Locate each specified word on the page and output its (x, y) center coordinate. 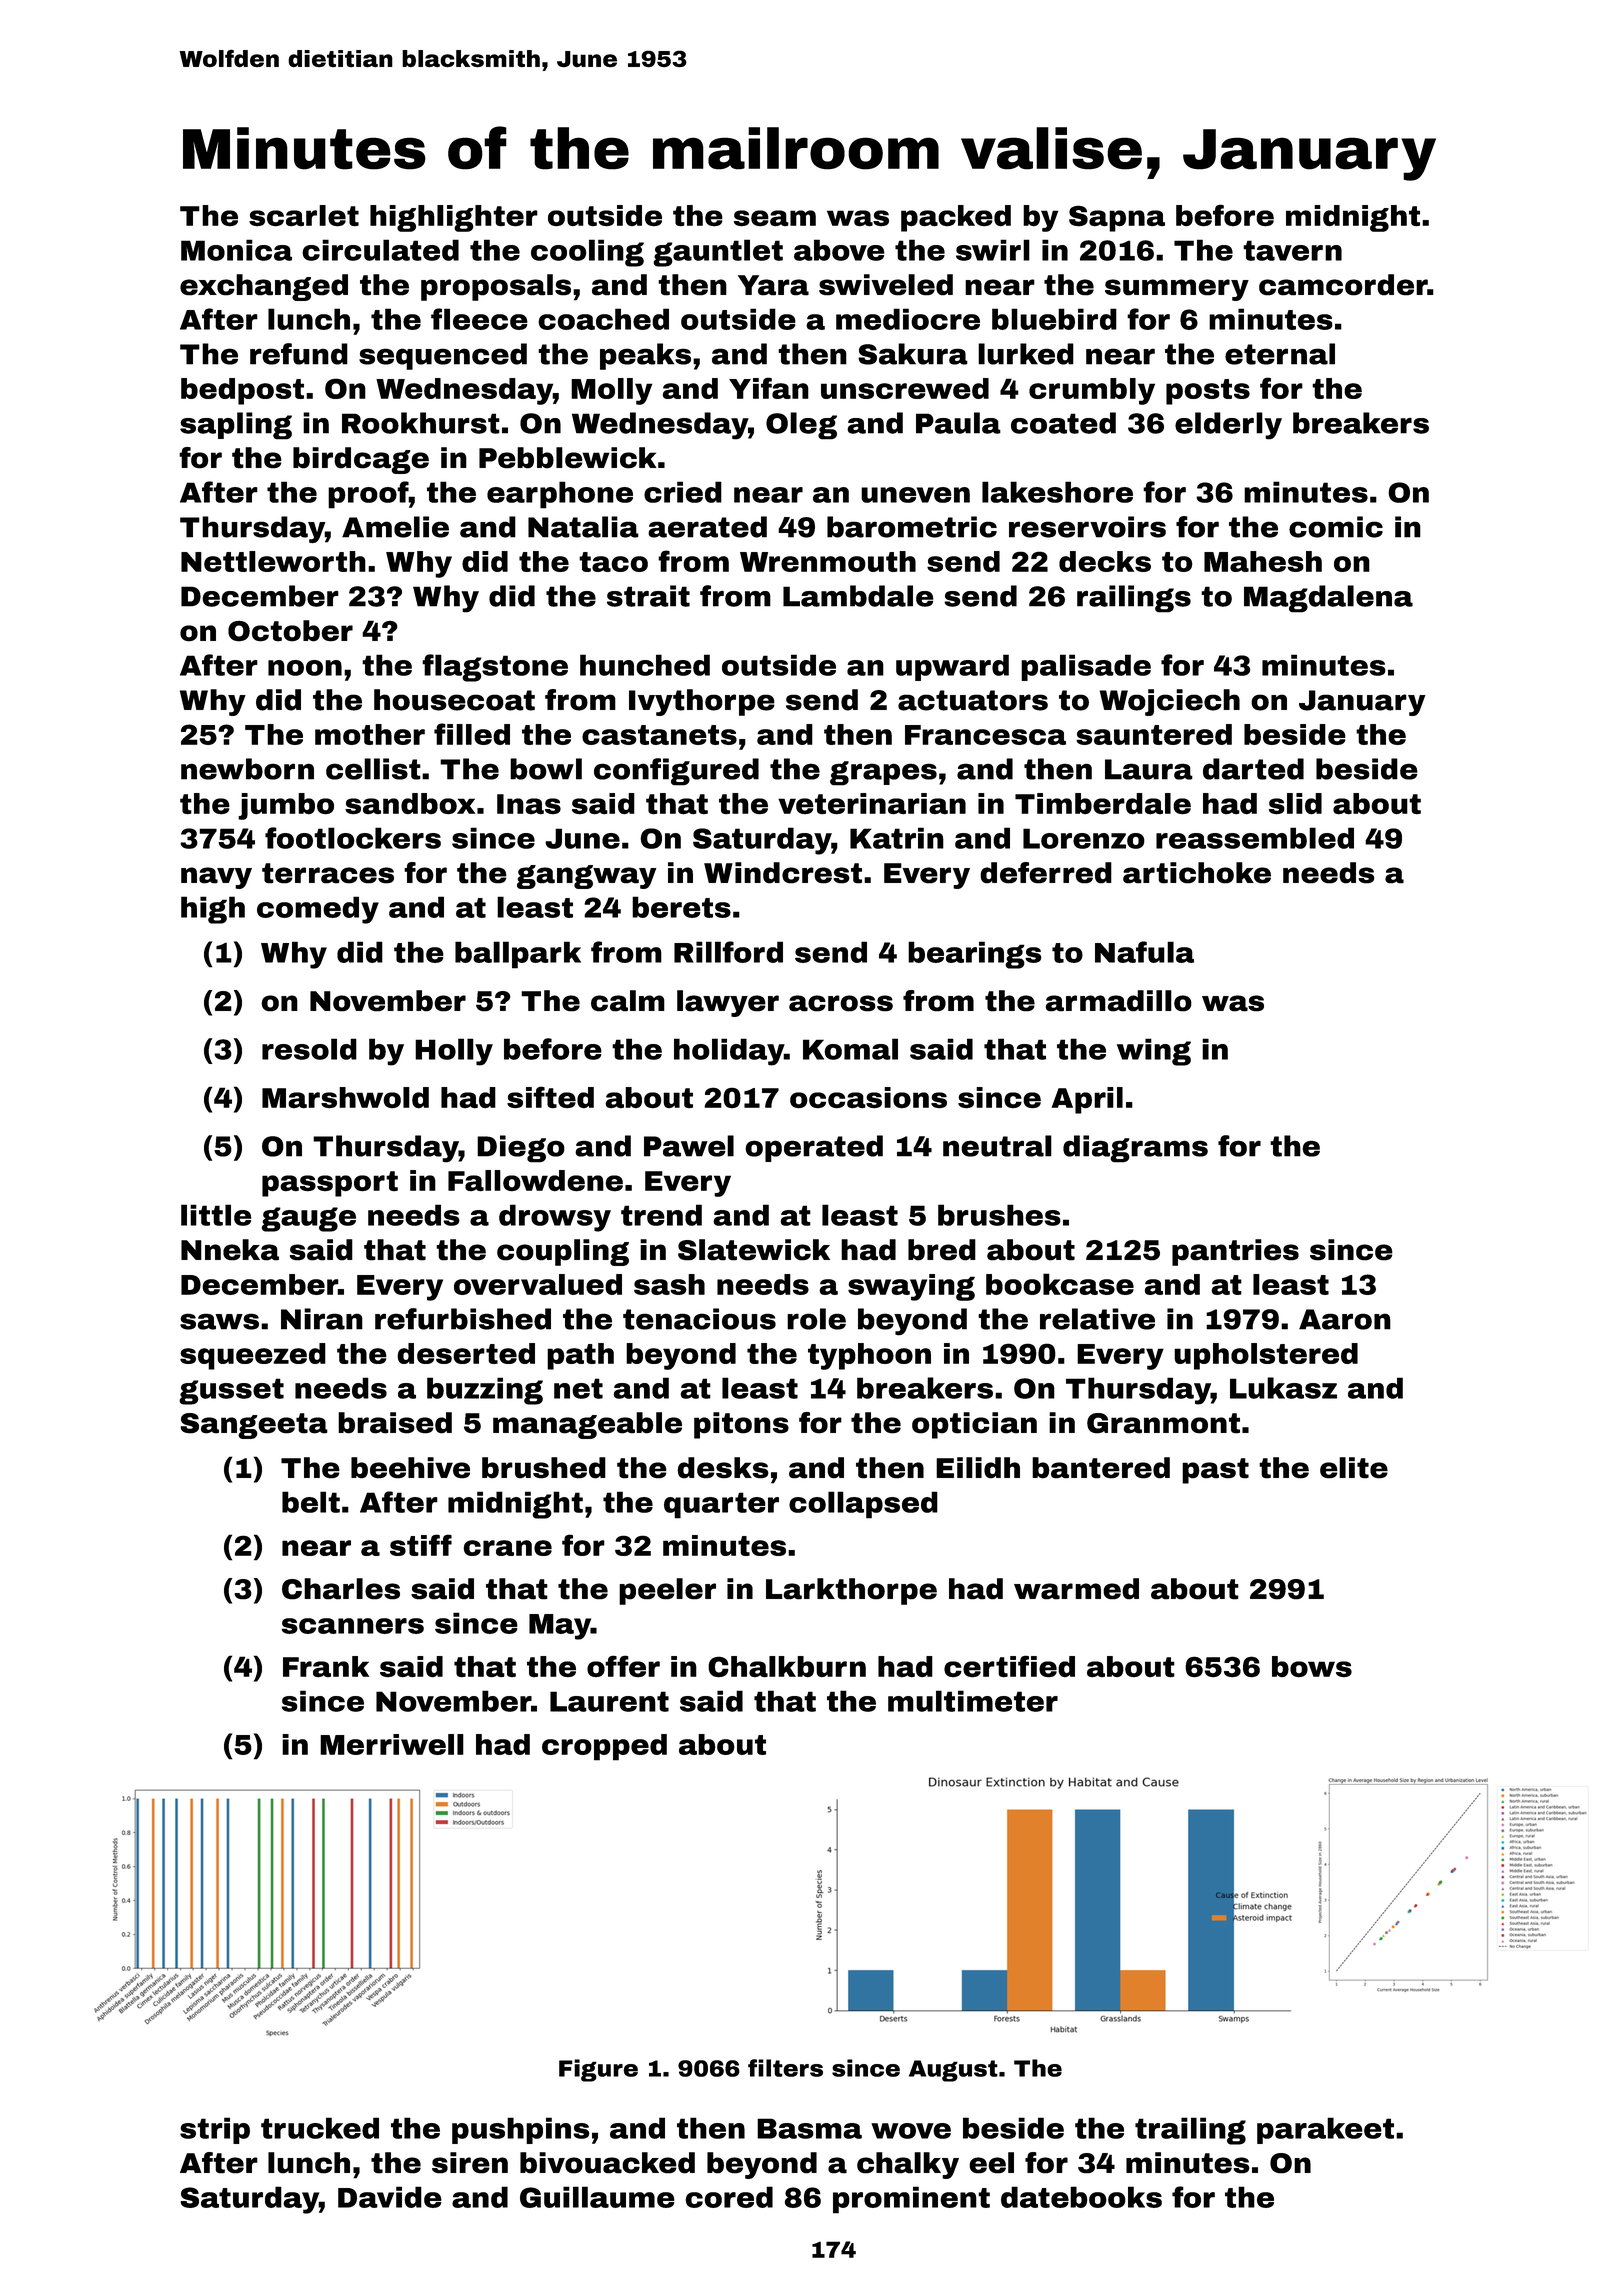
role (816, 1319)
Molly (611, 391)
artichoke (1197, 873)
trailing (1190, 2131)
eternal (1280, 354)
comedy (318, 910)
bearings (975, 955)
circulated (380, 250)
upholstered (1266, 1356)
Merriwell (392, 1744)
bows (1312, 1667)
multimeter (973, 1701)
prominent (911, 2200)
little (216, 1215)
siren (470, 2163)
